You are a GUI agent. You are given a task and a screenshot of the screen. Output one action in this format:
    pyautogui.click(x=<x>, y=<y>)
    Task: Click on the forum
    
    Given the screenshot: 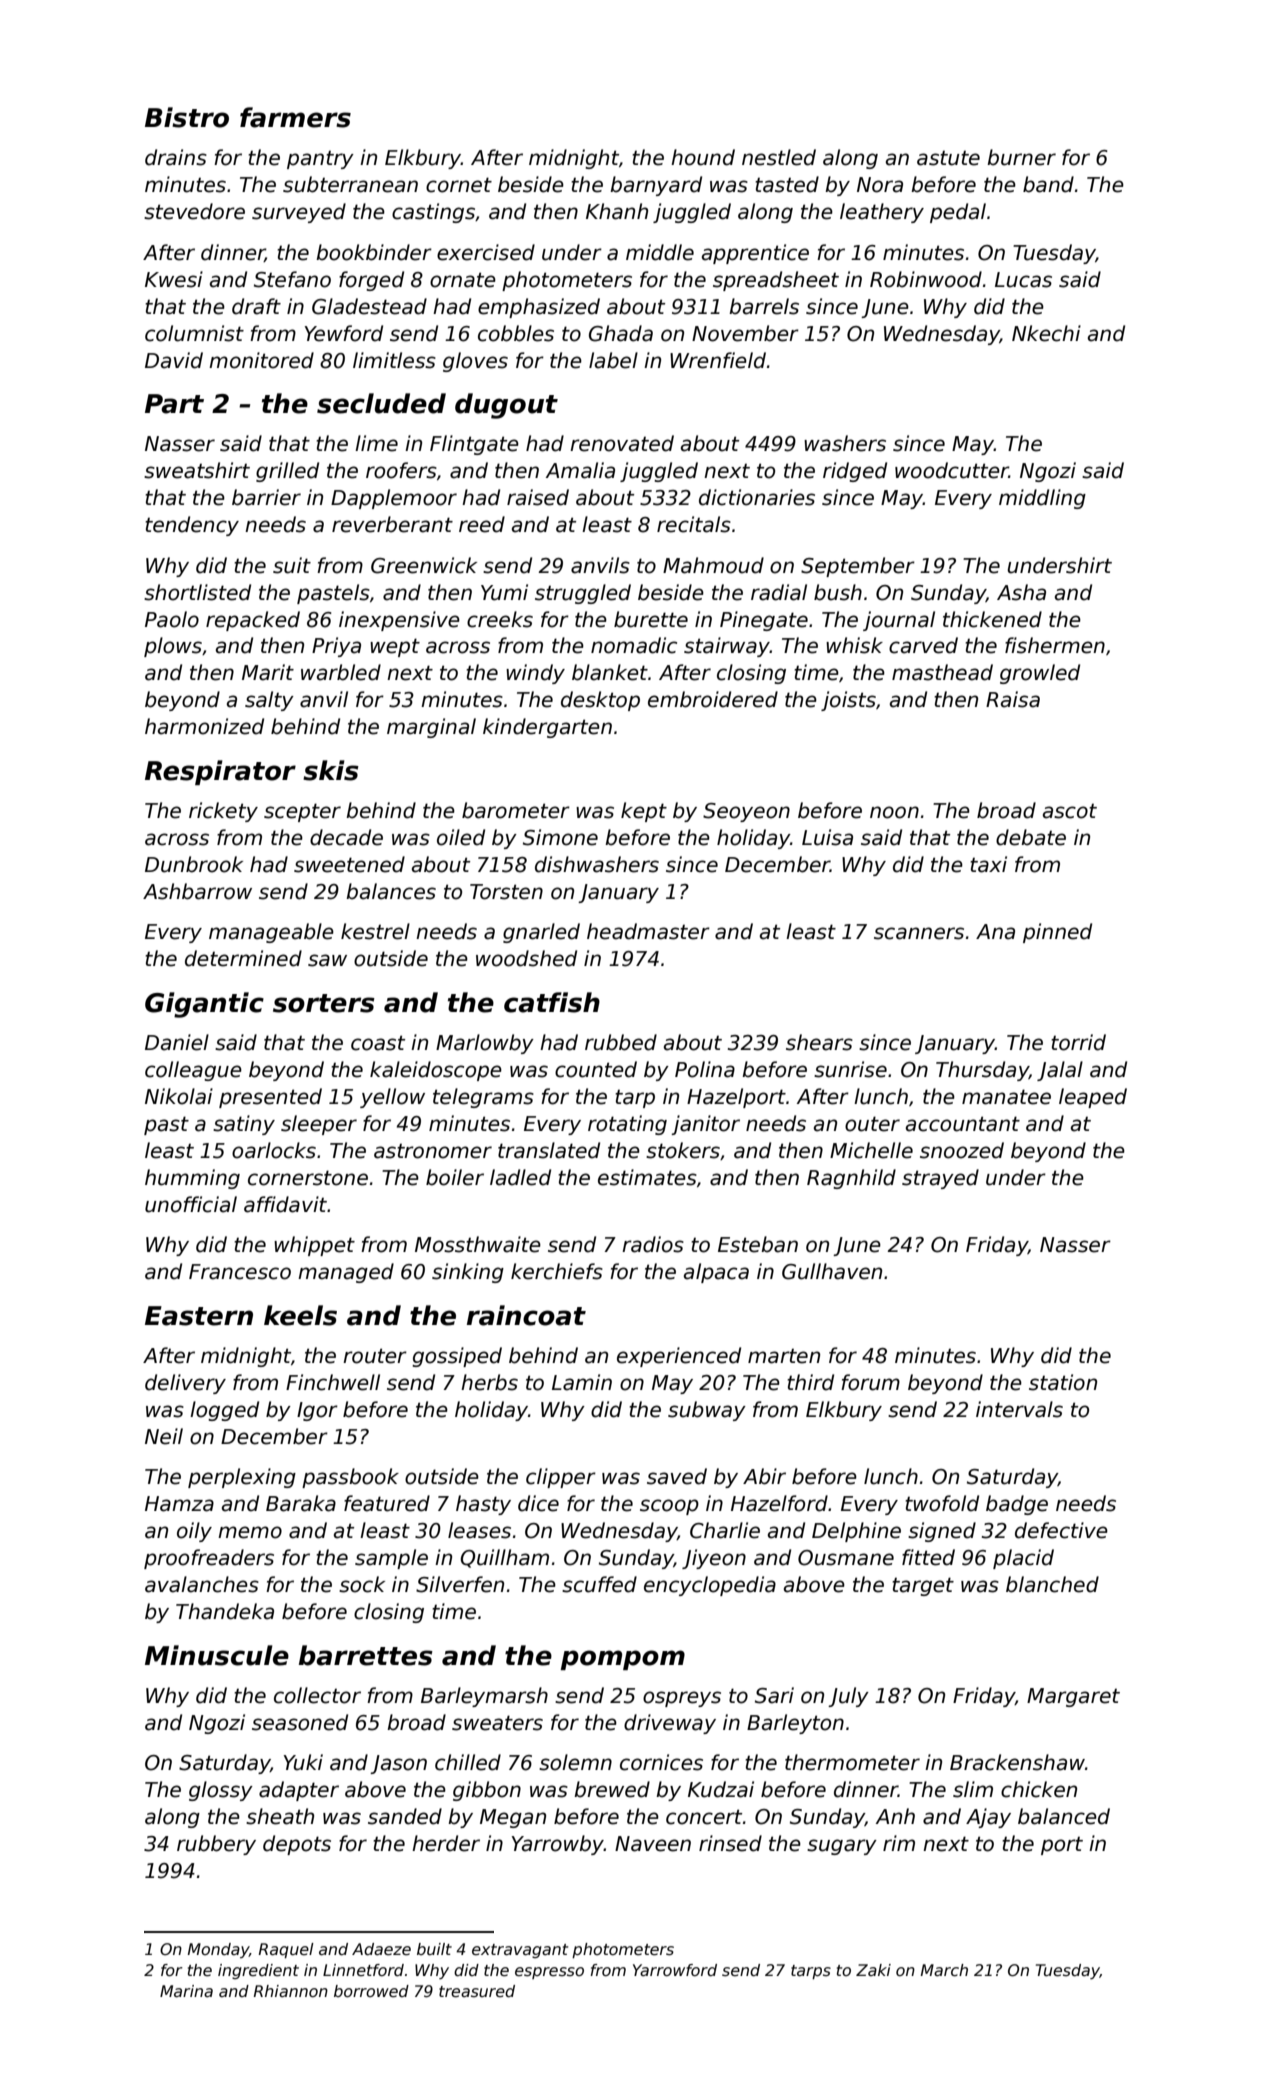 What is the action you would take?
    pyautogui.click(x=870, y=1382)
